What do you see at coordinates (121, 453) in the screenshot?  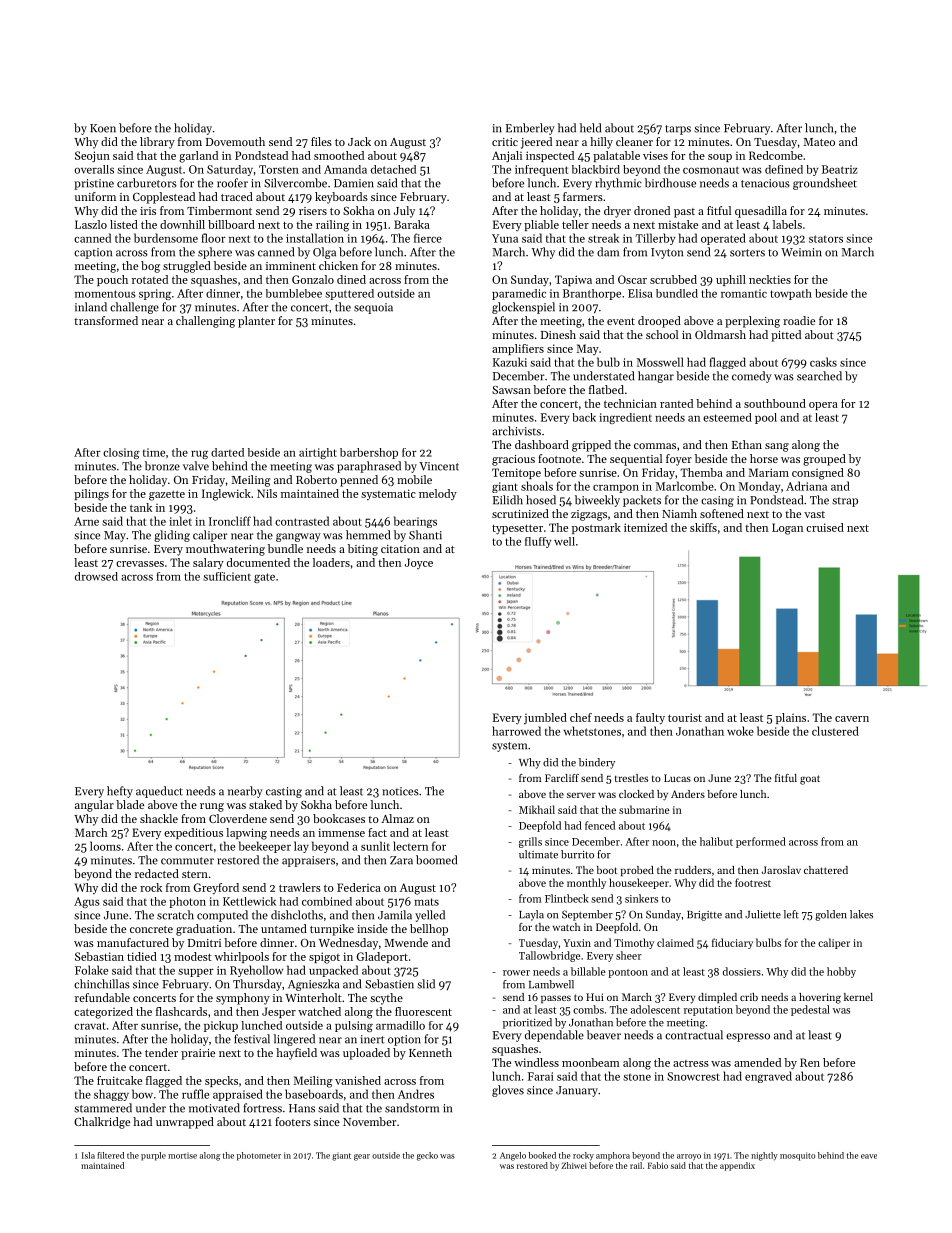 I see `closing` at bounding box center [121, 453].
